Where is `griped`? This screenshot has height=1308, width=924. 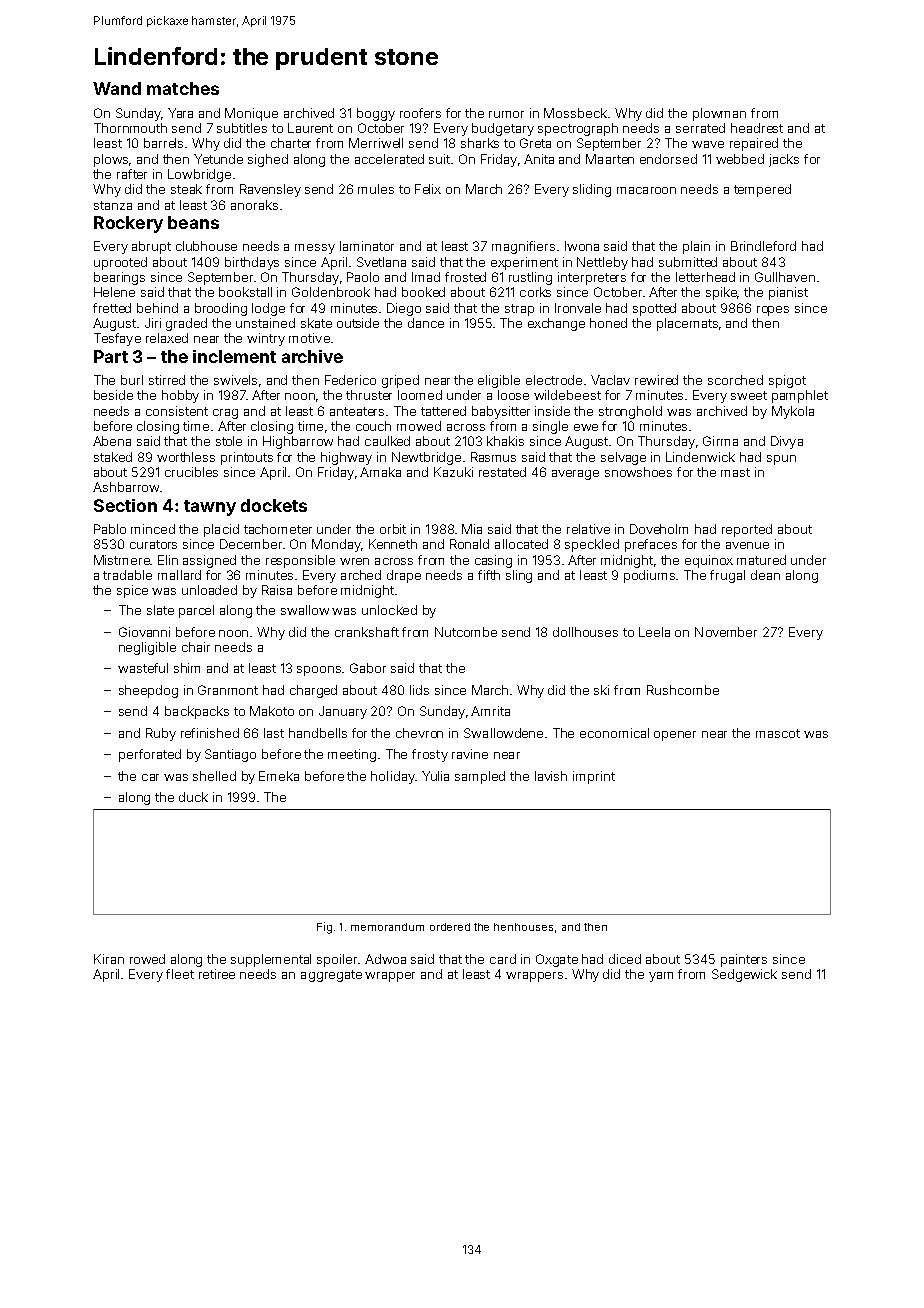 griped is located at coordinates (400, 381).
